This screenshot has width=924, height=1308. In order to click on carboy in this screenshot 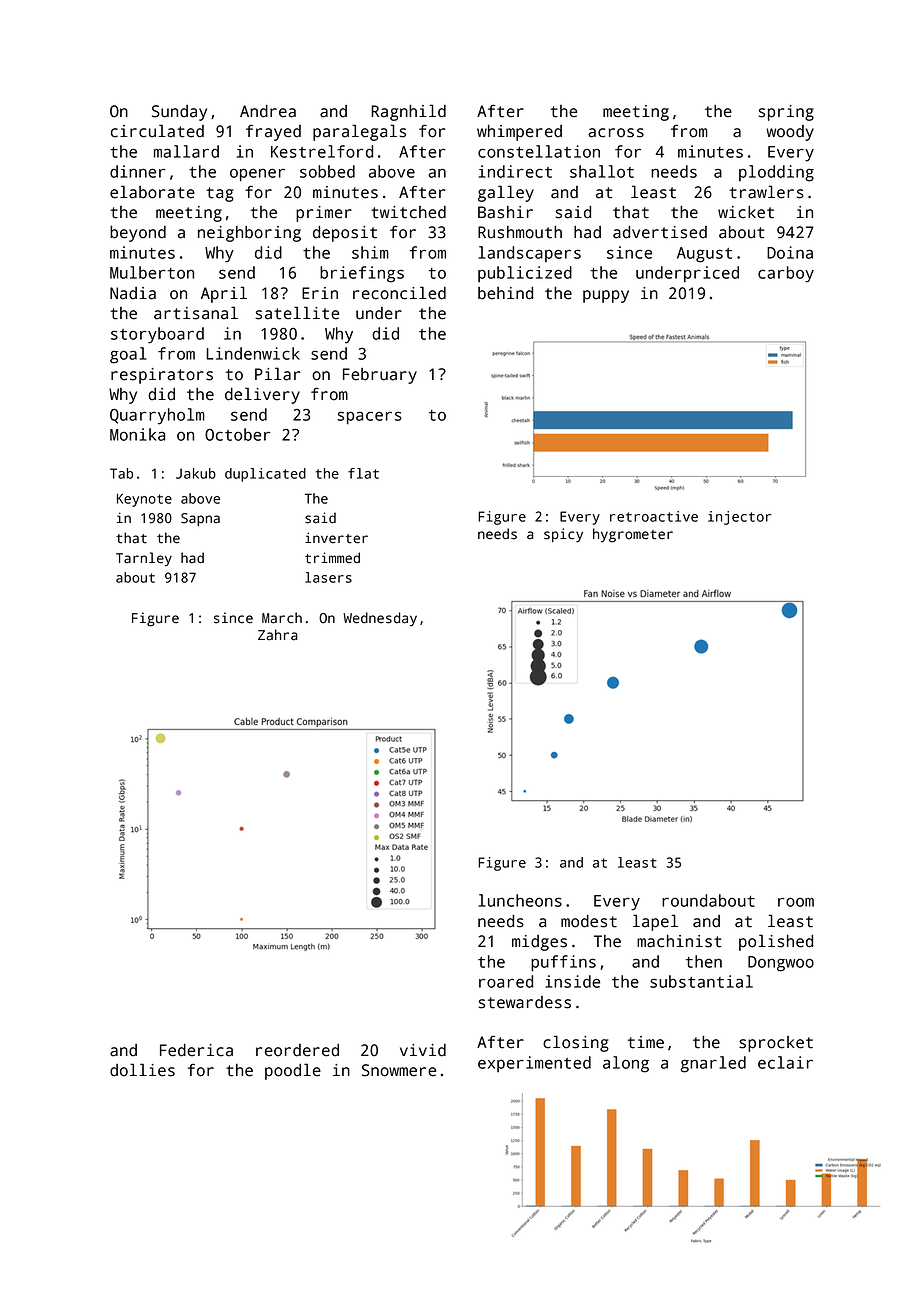, I will do `click(786, 274)`.
